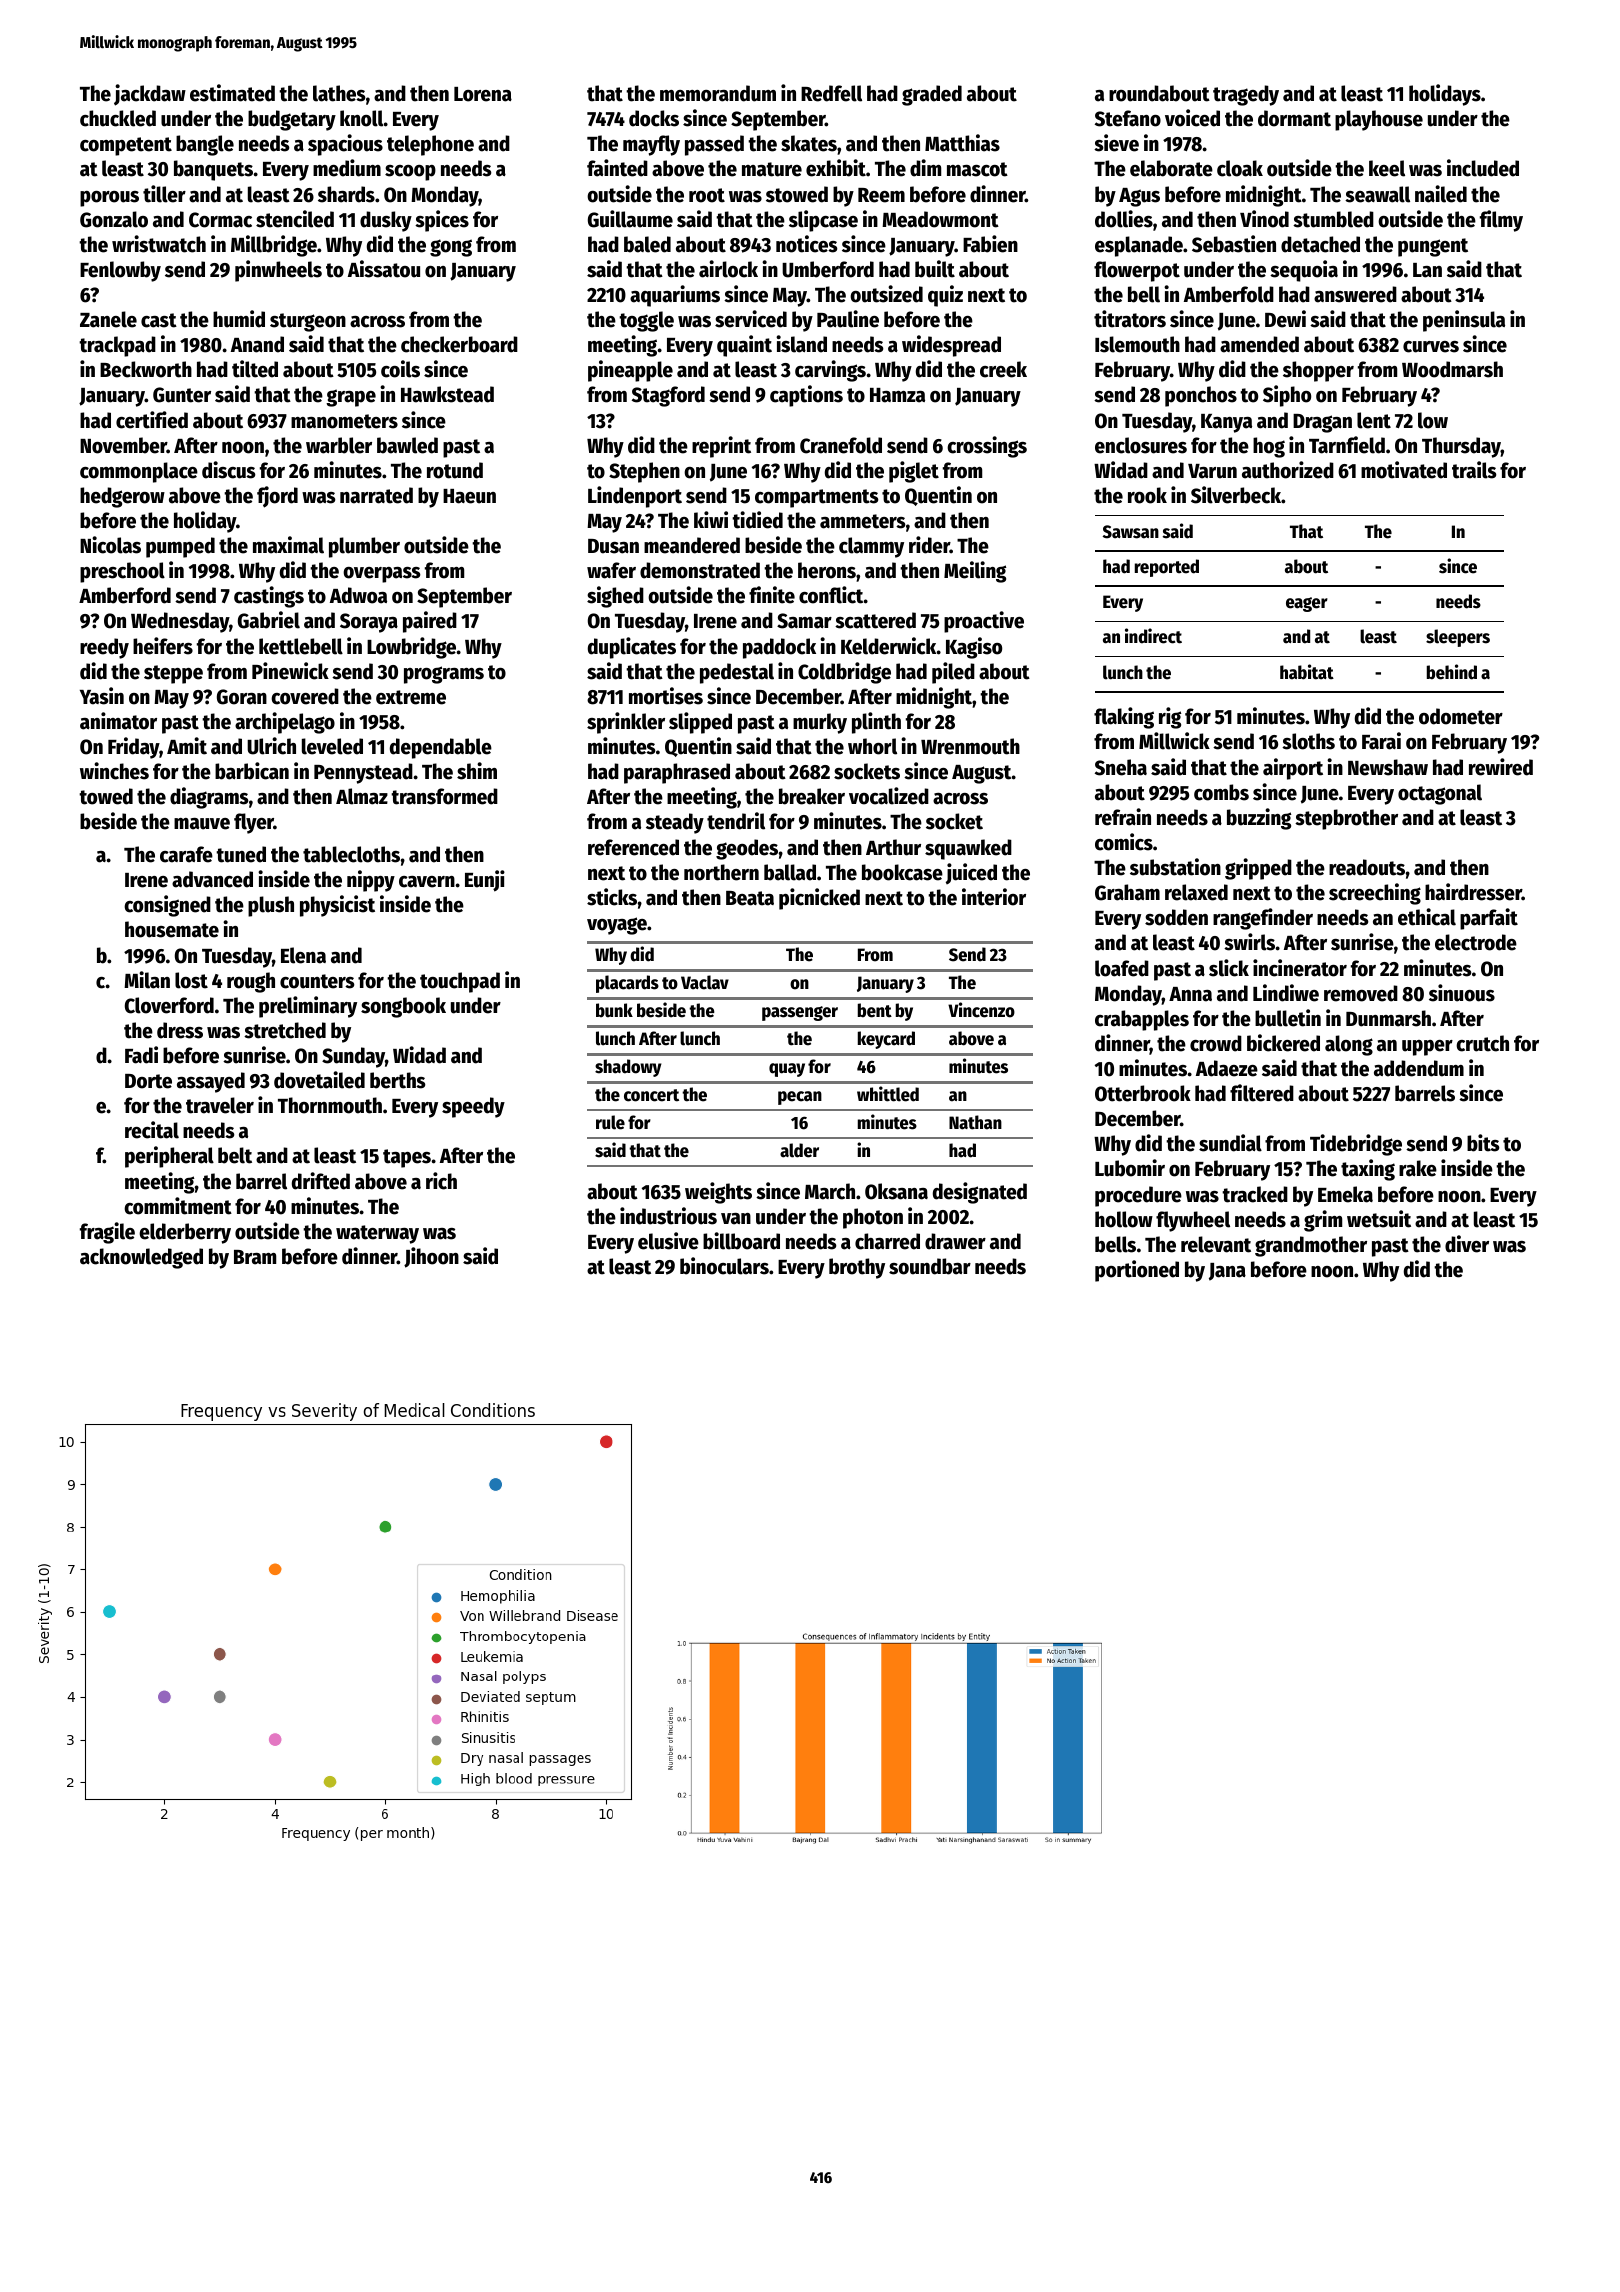  Describe the element at coordinates (718, 93) in the document. I see `memorandum` at that location.
